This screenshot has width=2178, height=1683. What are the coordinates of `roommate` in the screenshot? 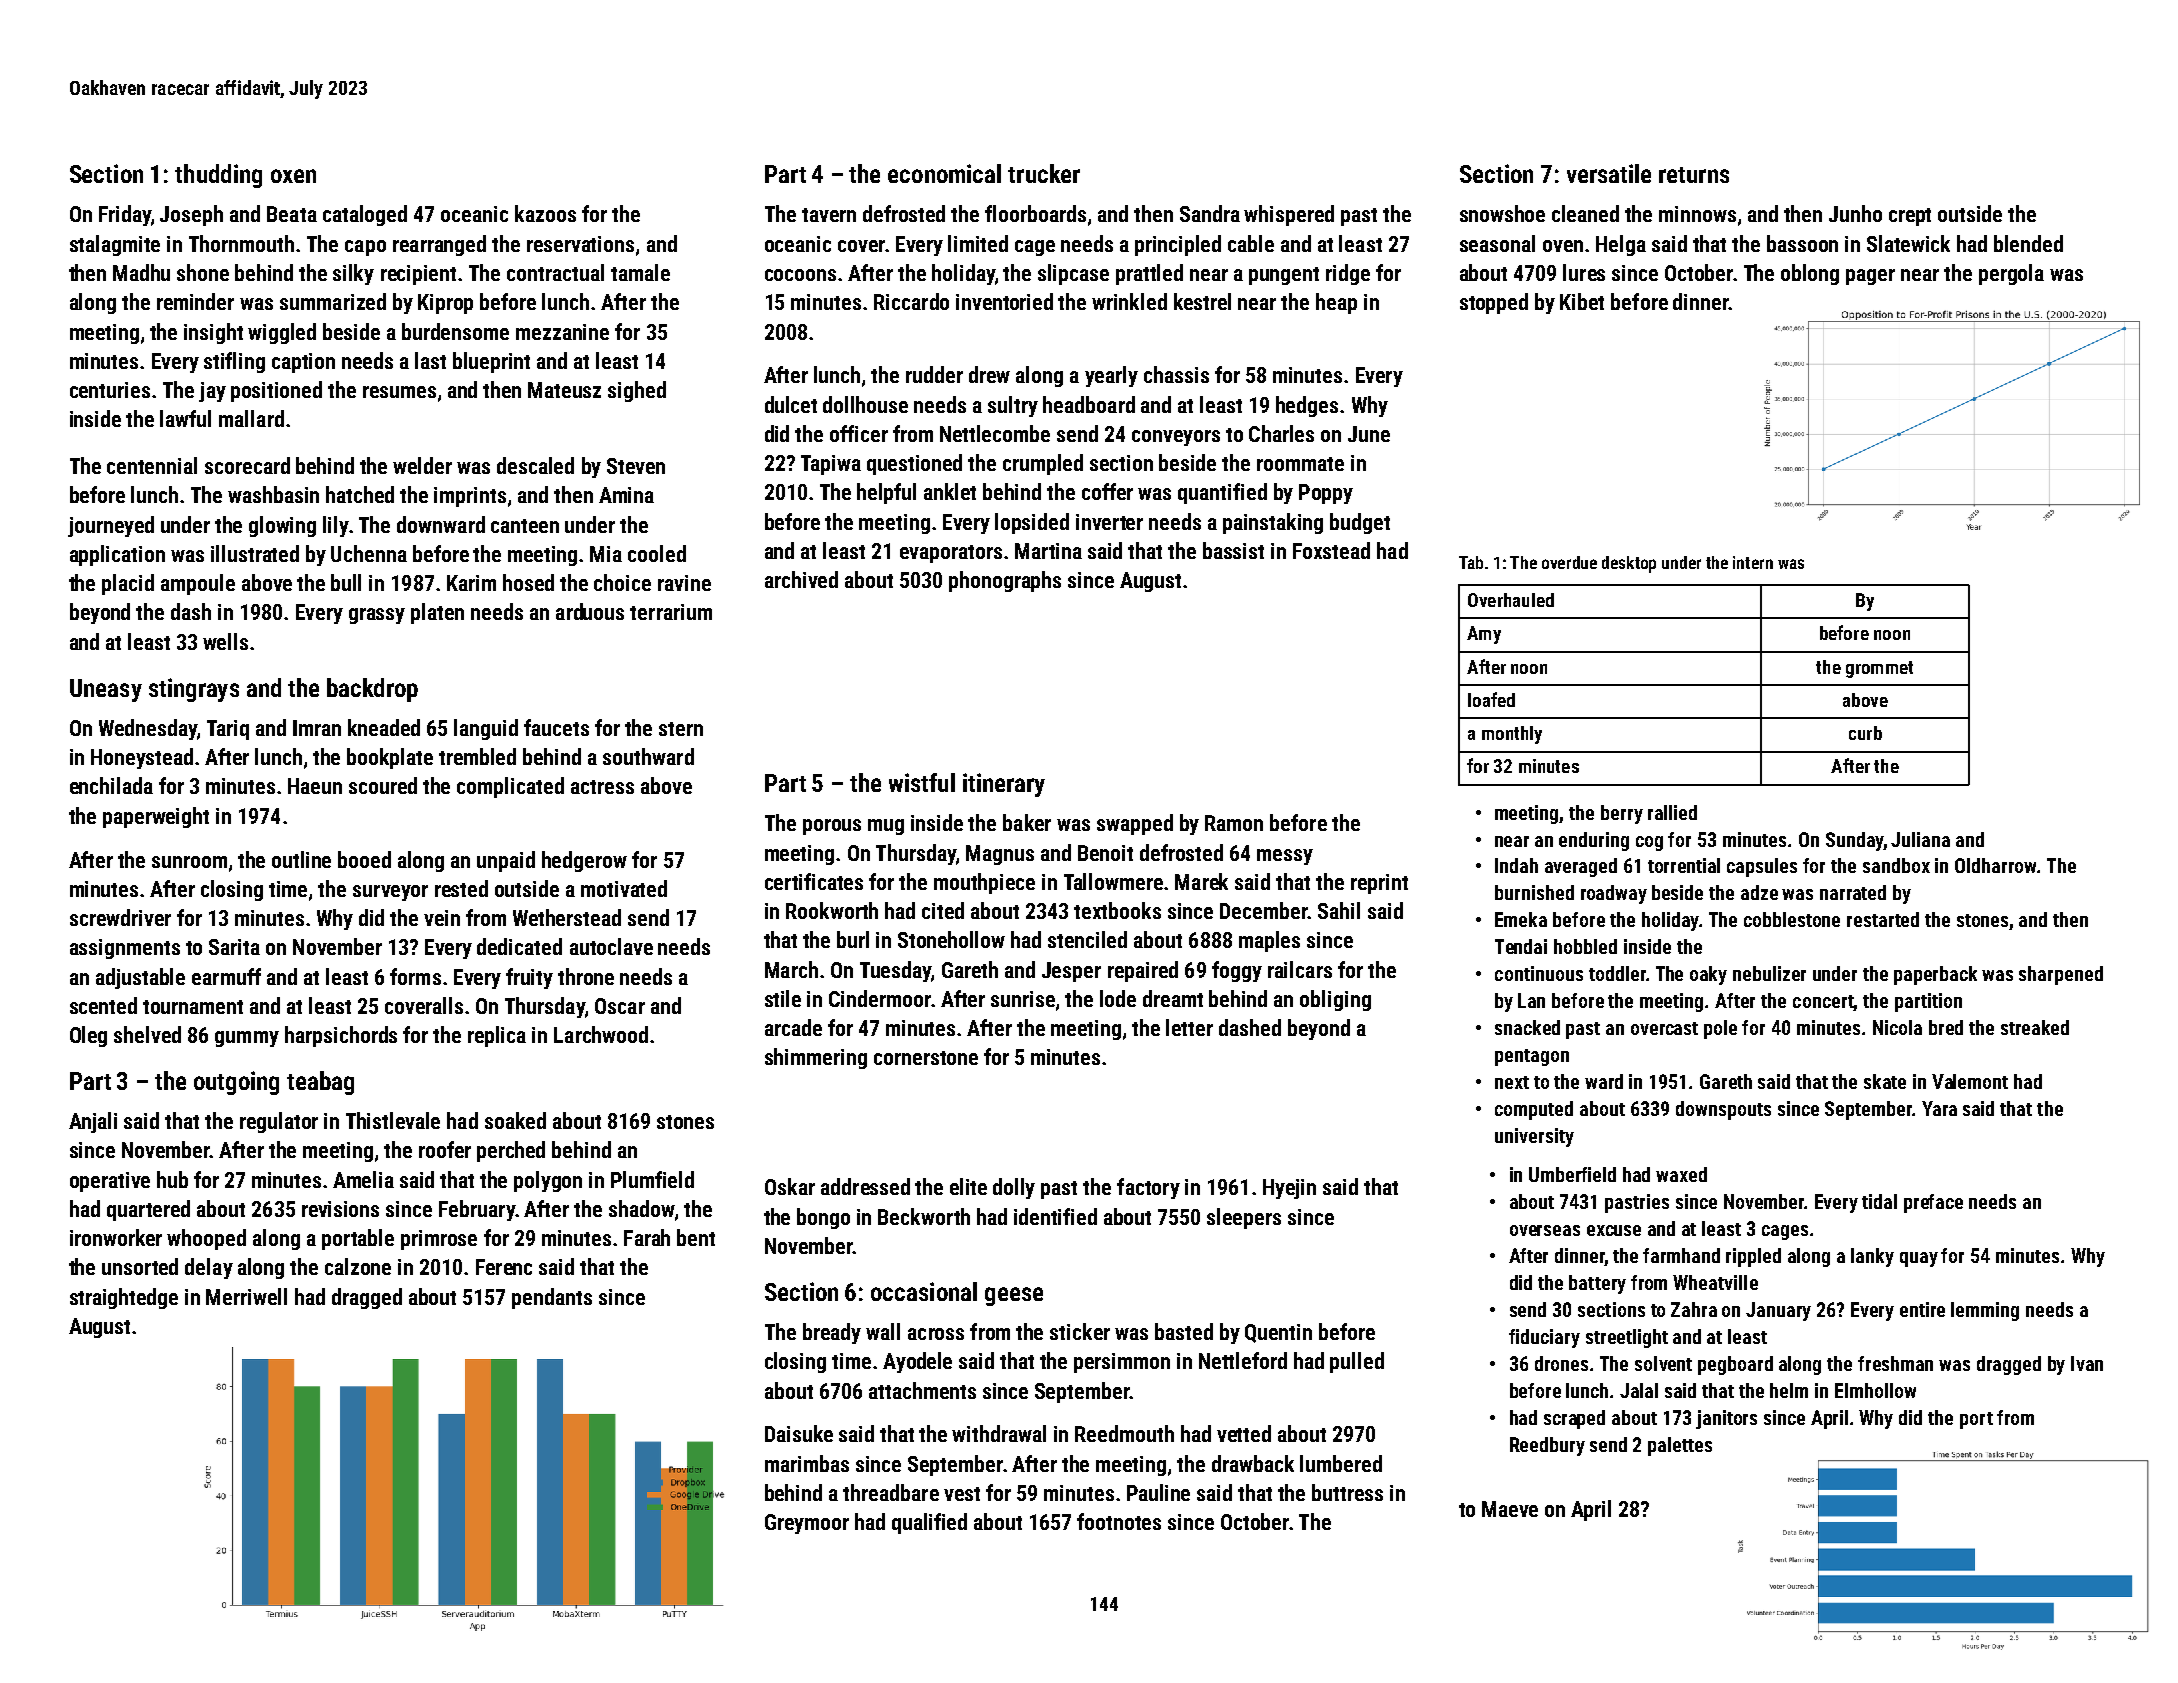 It's located at (1300, 464).
